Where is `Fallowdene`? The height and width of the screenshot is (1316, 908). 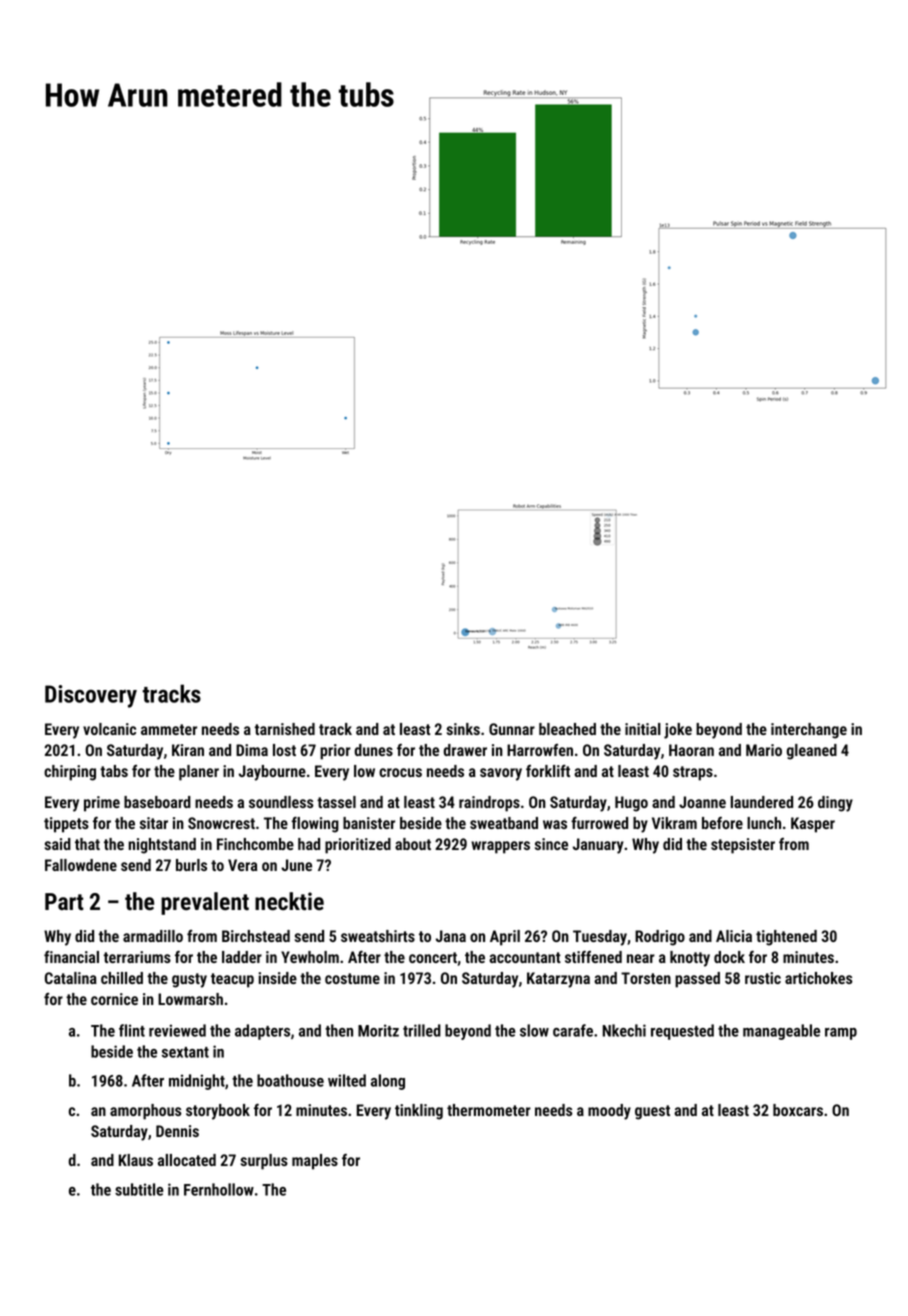 Fallowdene is located at coordinates (81, 865).
